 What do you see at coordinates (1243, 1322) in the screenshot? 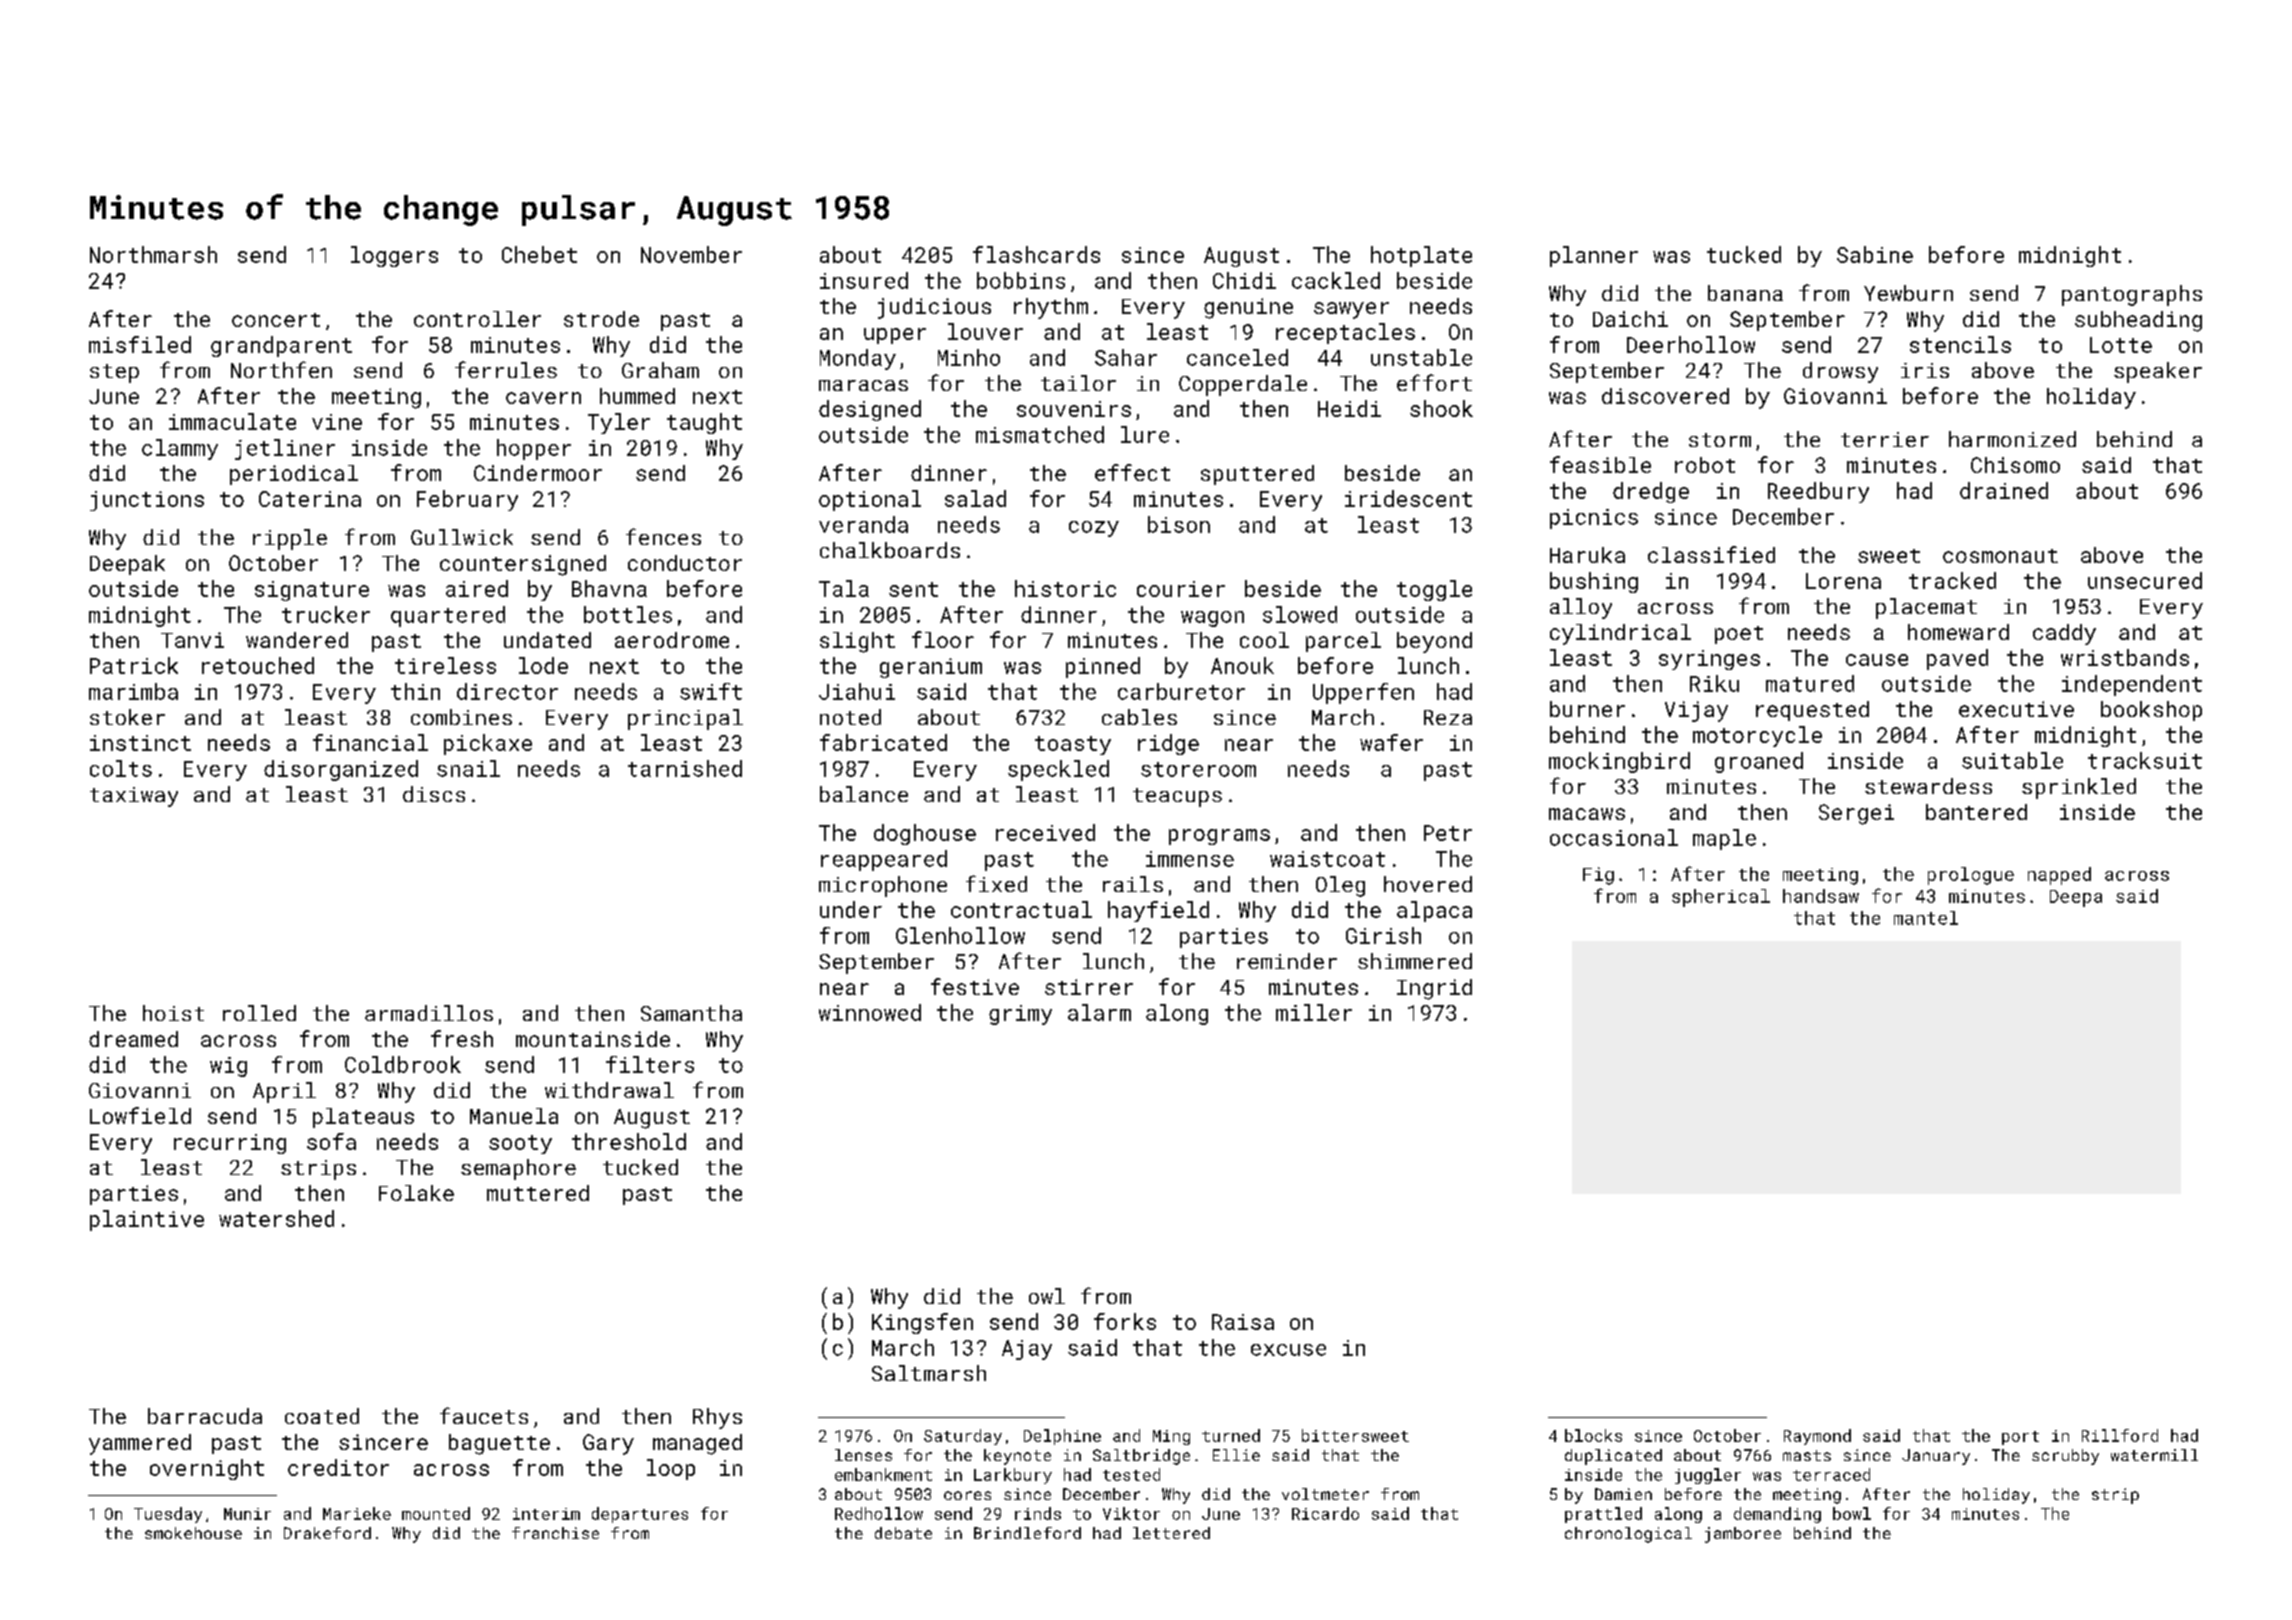
I see `Raisa` at bounding box center [1243, 1322].
